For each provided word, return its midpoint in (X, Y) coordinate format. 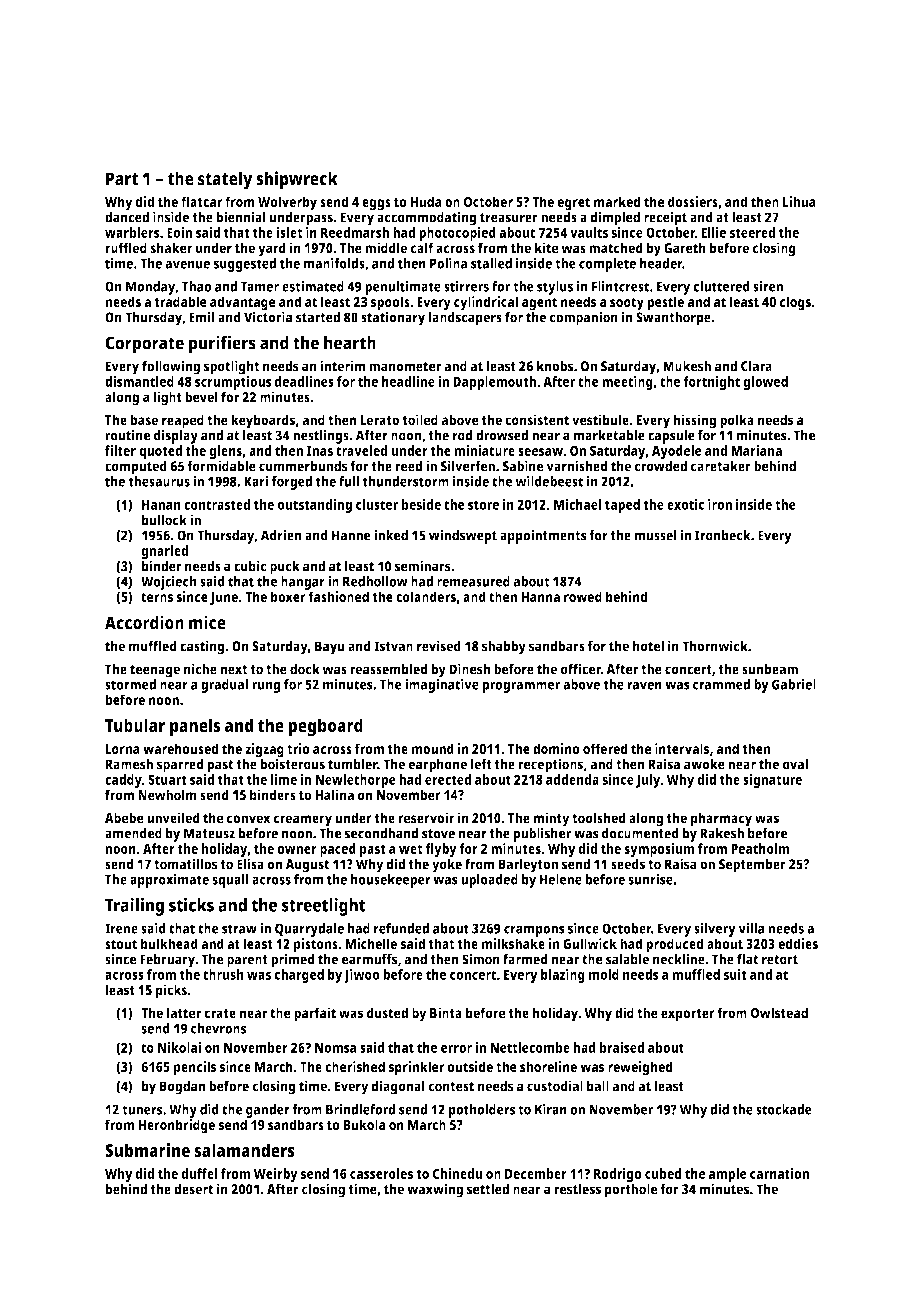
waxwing (435, 1190)
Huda (426, 201)
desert (193, 1189)
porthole (631, 1190)
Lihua (799, 201)
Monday (150, 288)
